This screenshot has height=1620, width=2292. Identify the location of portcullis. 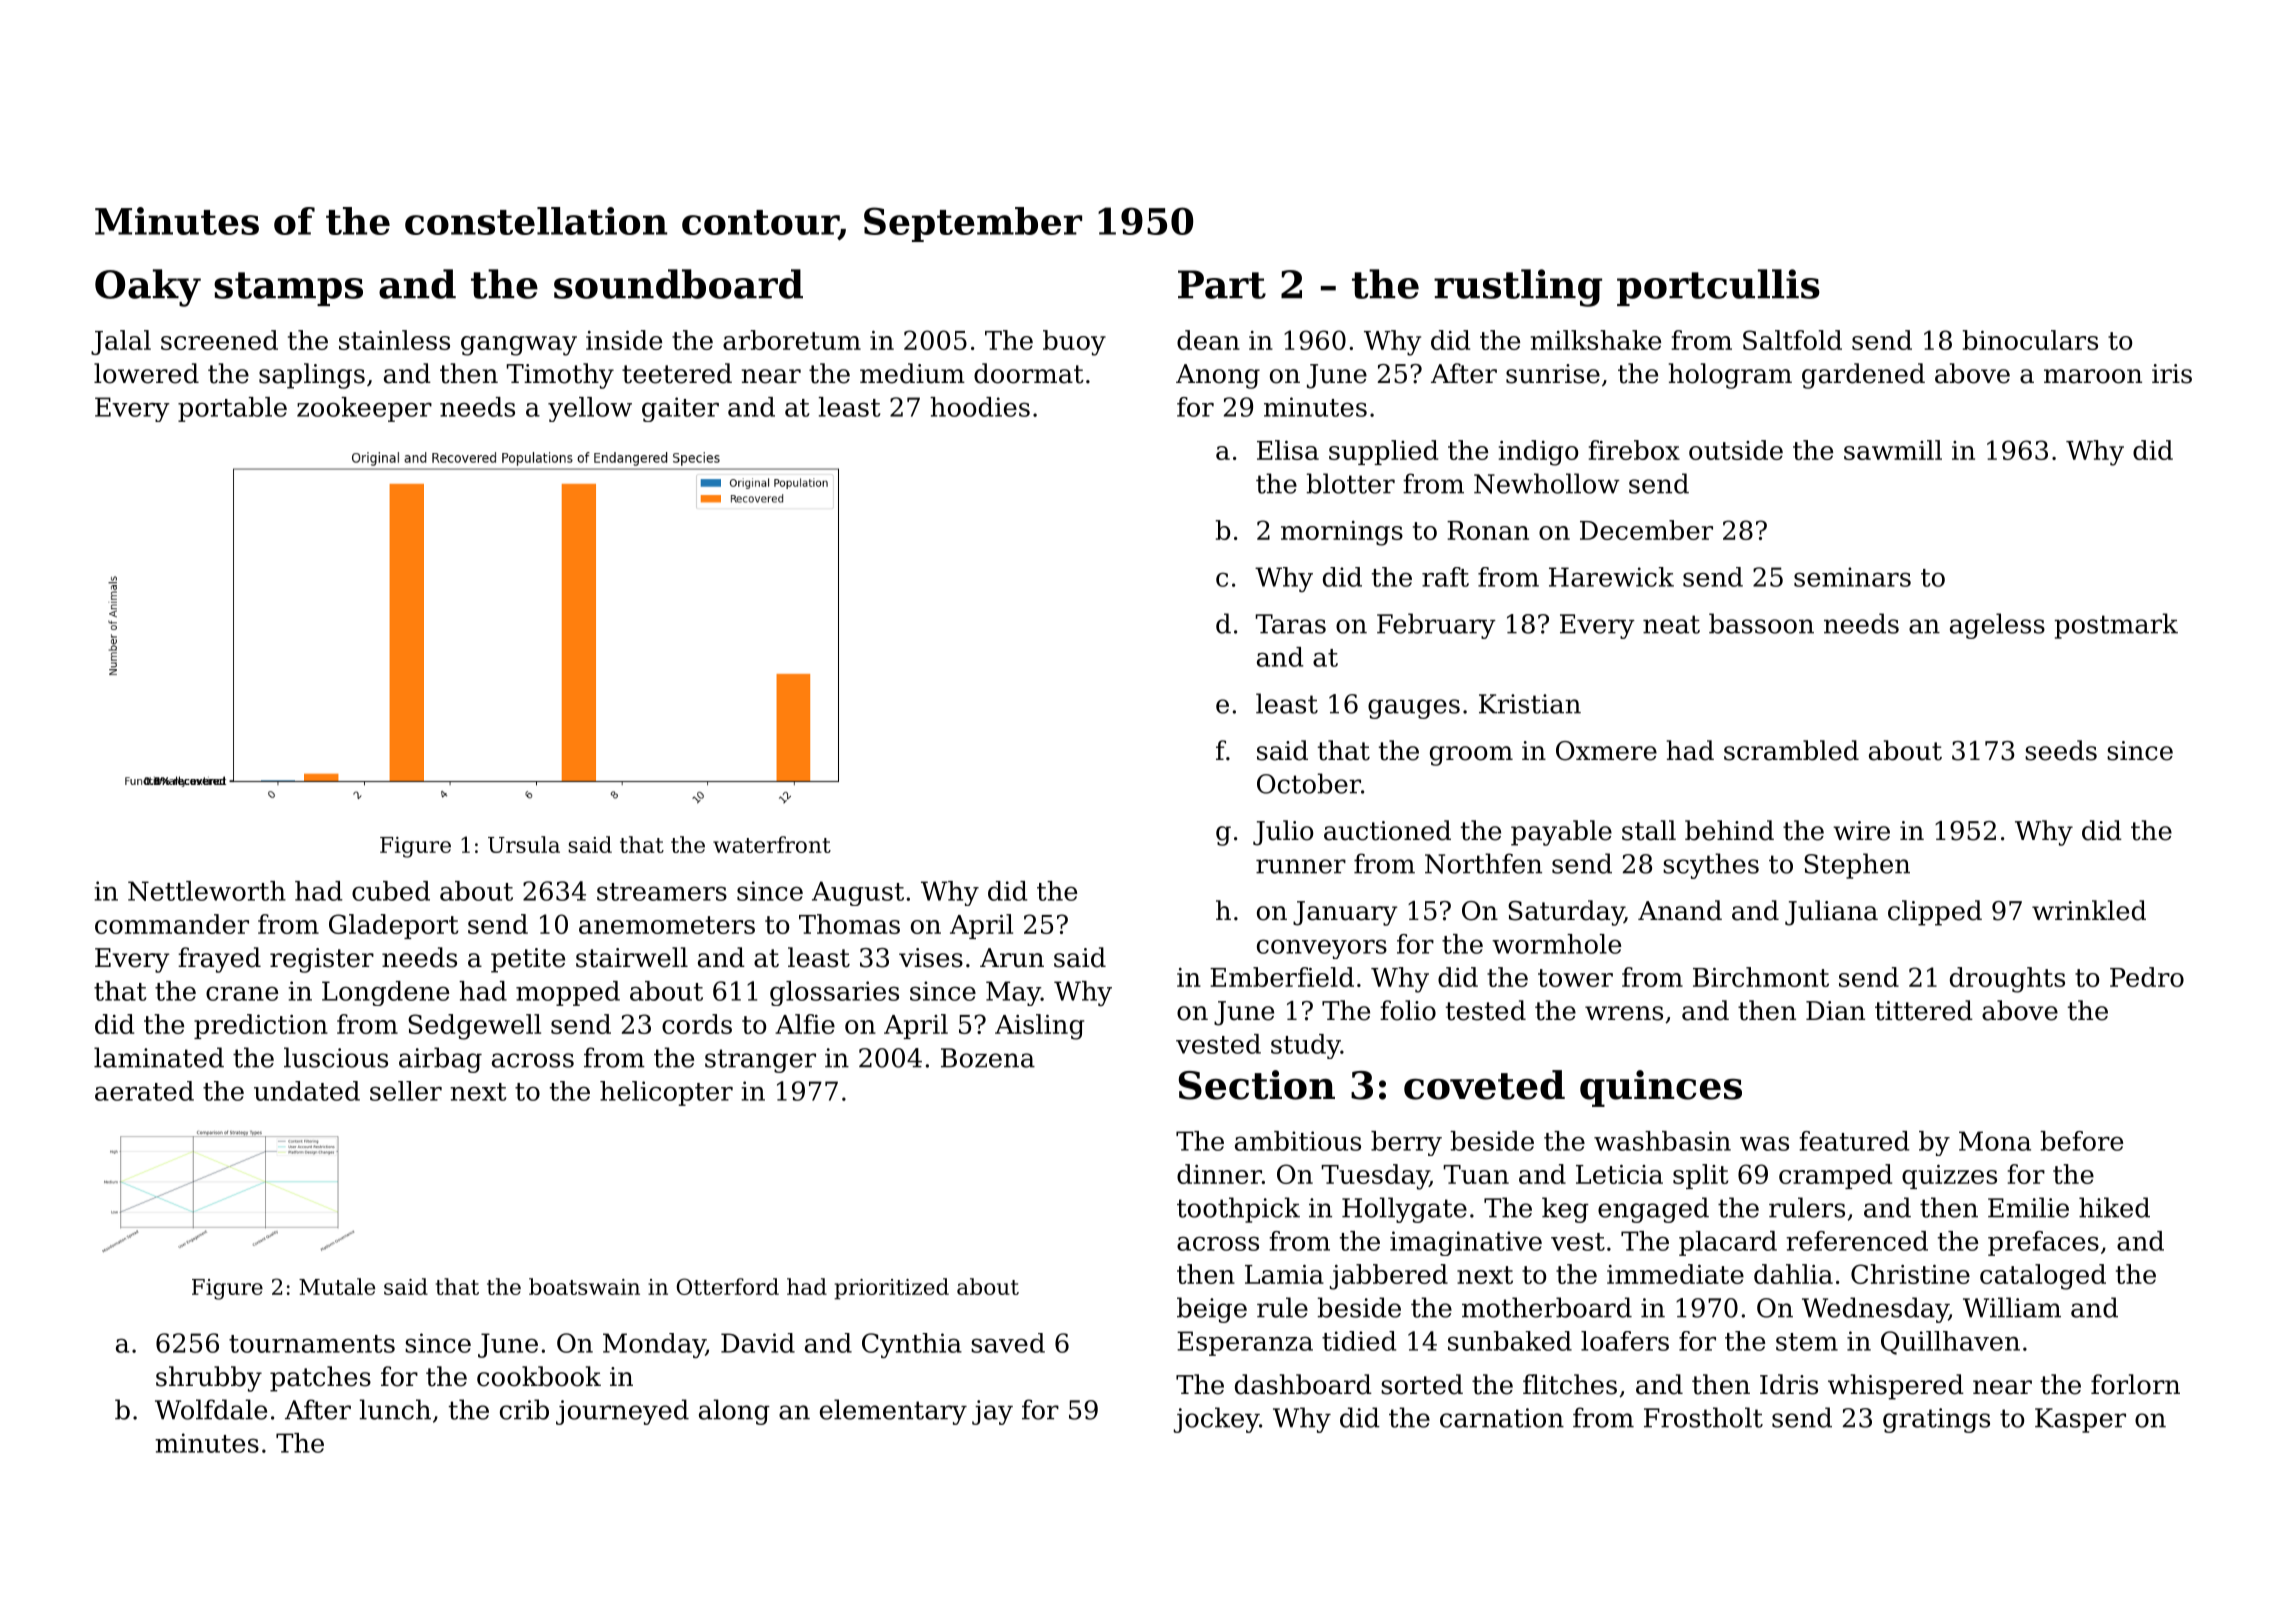
(1718, 287).
